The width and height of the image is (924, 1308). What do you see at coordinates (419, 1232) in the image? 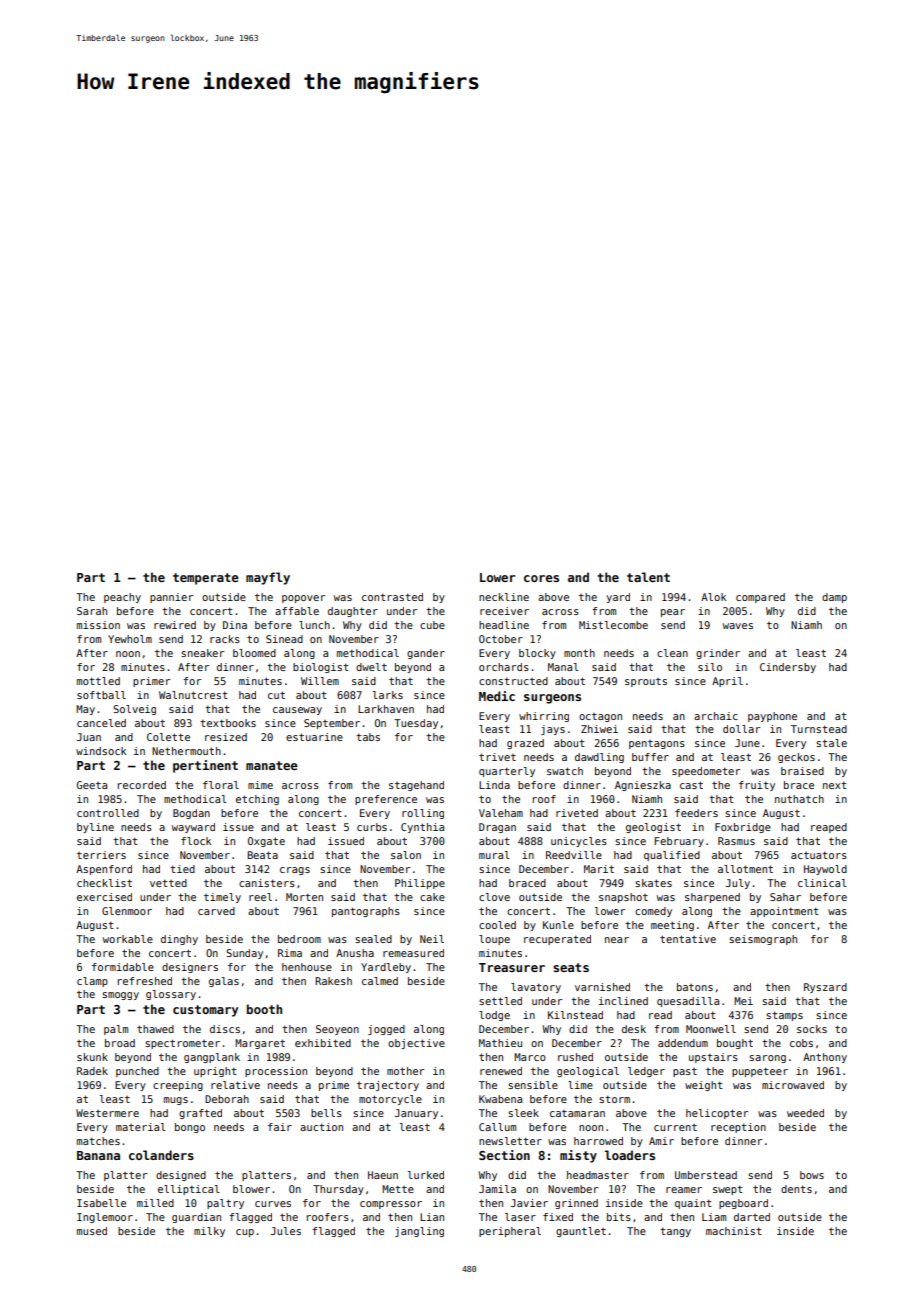
I see `jangling` at bounding box center [419, 1232].
